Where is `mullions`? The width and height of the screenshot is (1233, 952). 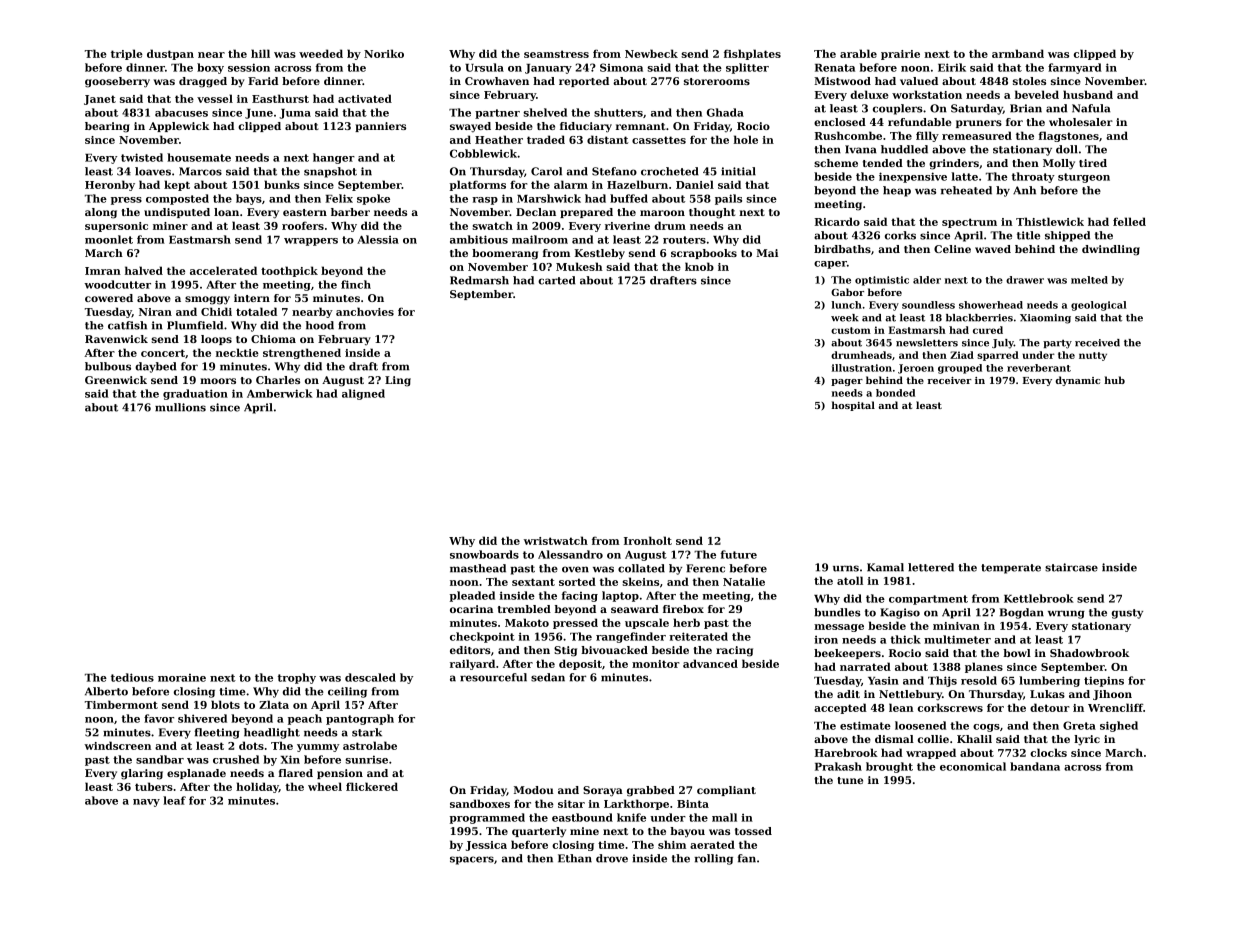
mullions is located at coordinates (180, 407).
